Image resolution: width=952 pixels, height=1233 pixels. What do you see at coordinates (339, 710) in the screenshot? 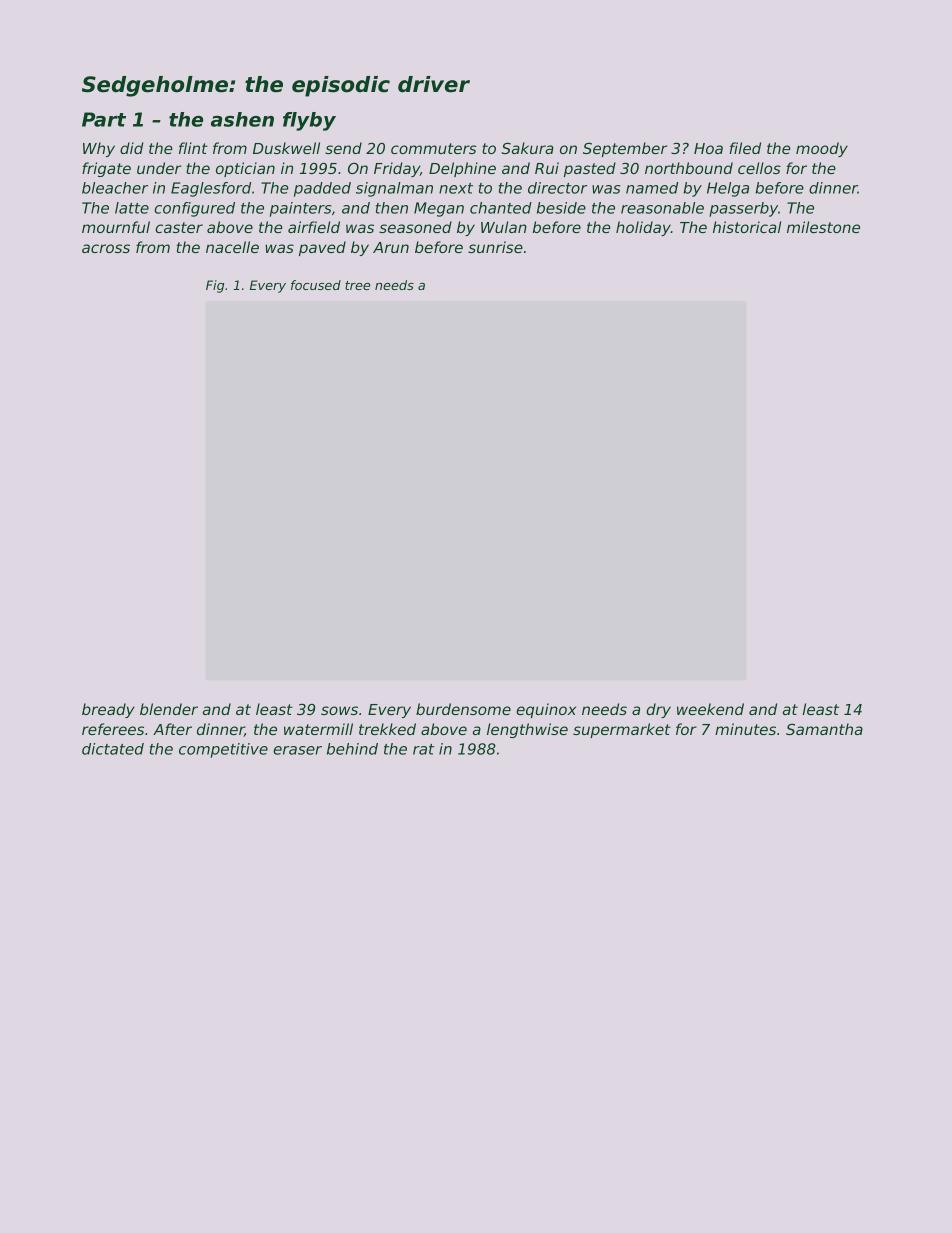
I see `sows` at bounding box center [339, 710].
